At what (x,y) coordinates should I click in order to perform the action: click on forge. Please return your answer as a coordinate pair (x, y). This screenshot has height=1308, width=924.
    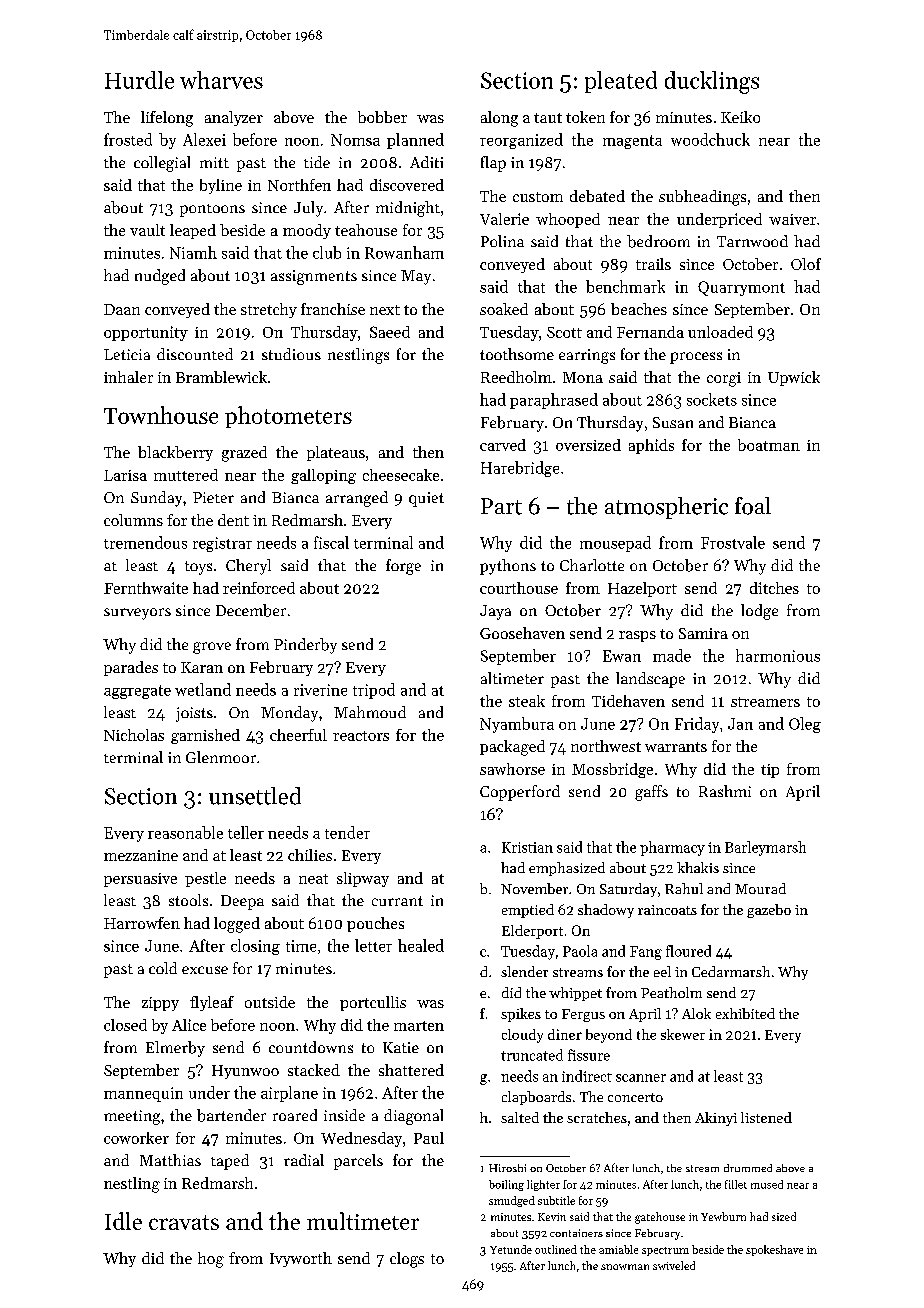
    Looking at the image, I should click on (403, 567).
